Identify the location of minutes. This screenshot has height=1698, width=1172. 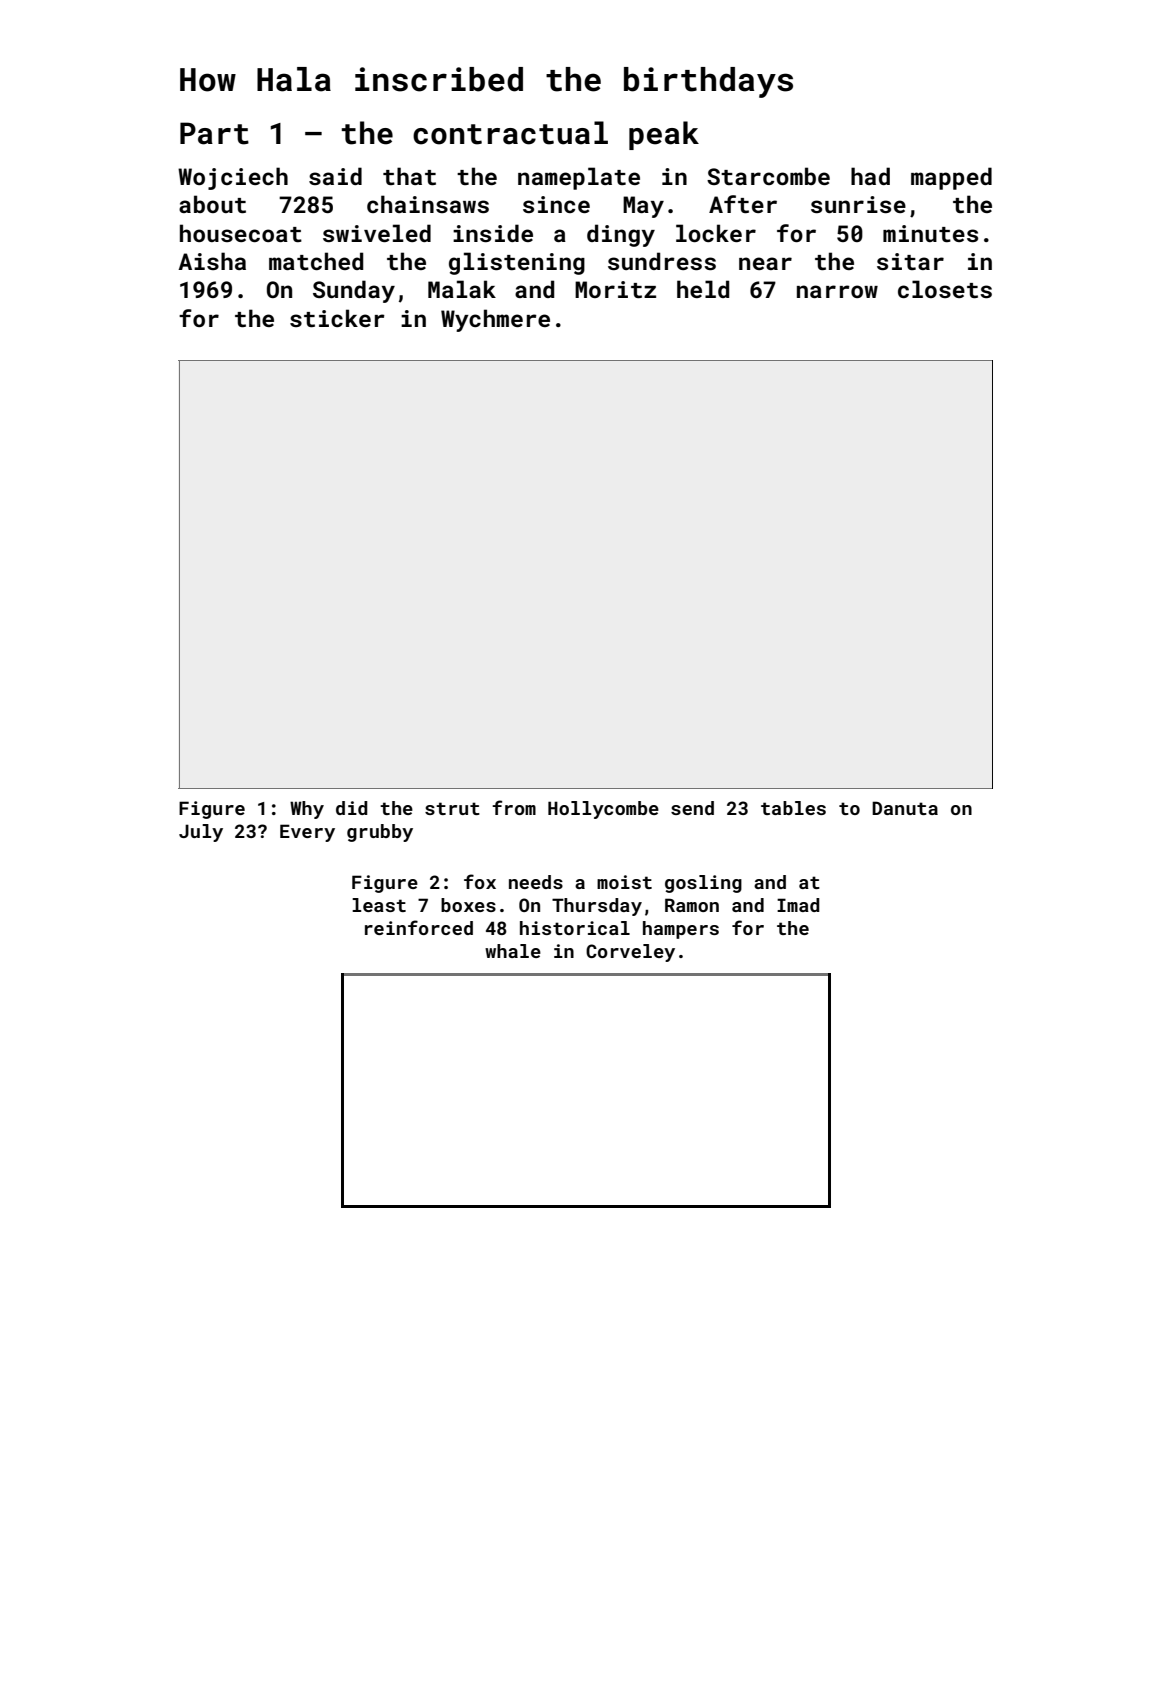
(930, 233).
